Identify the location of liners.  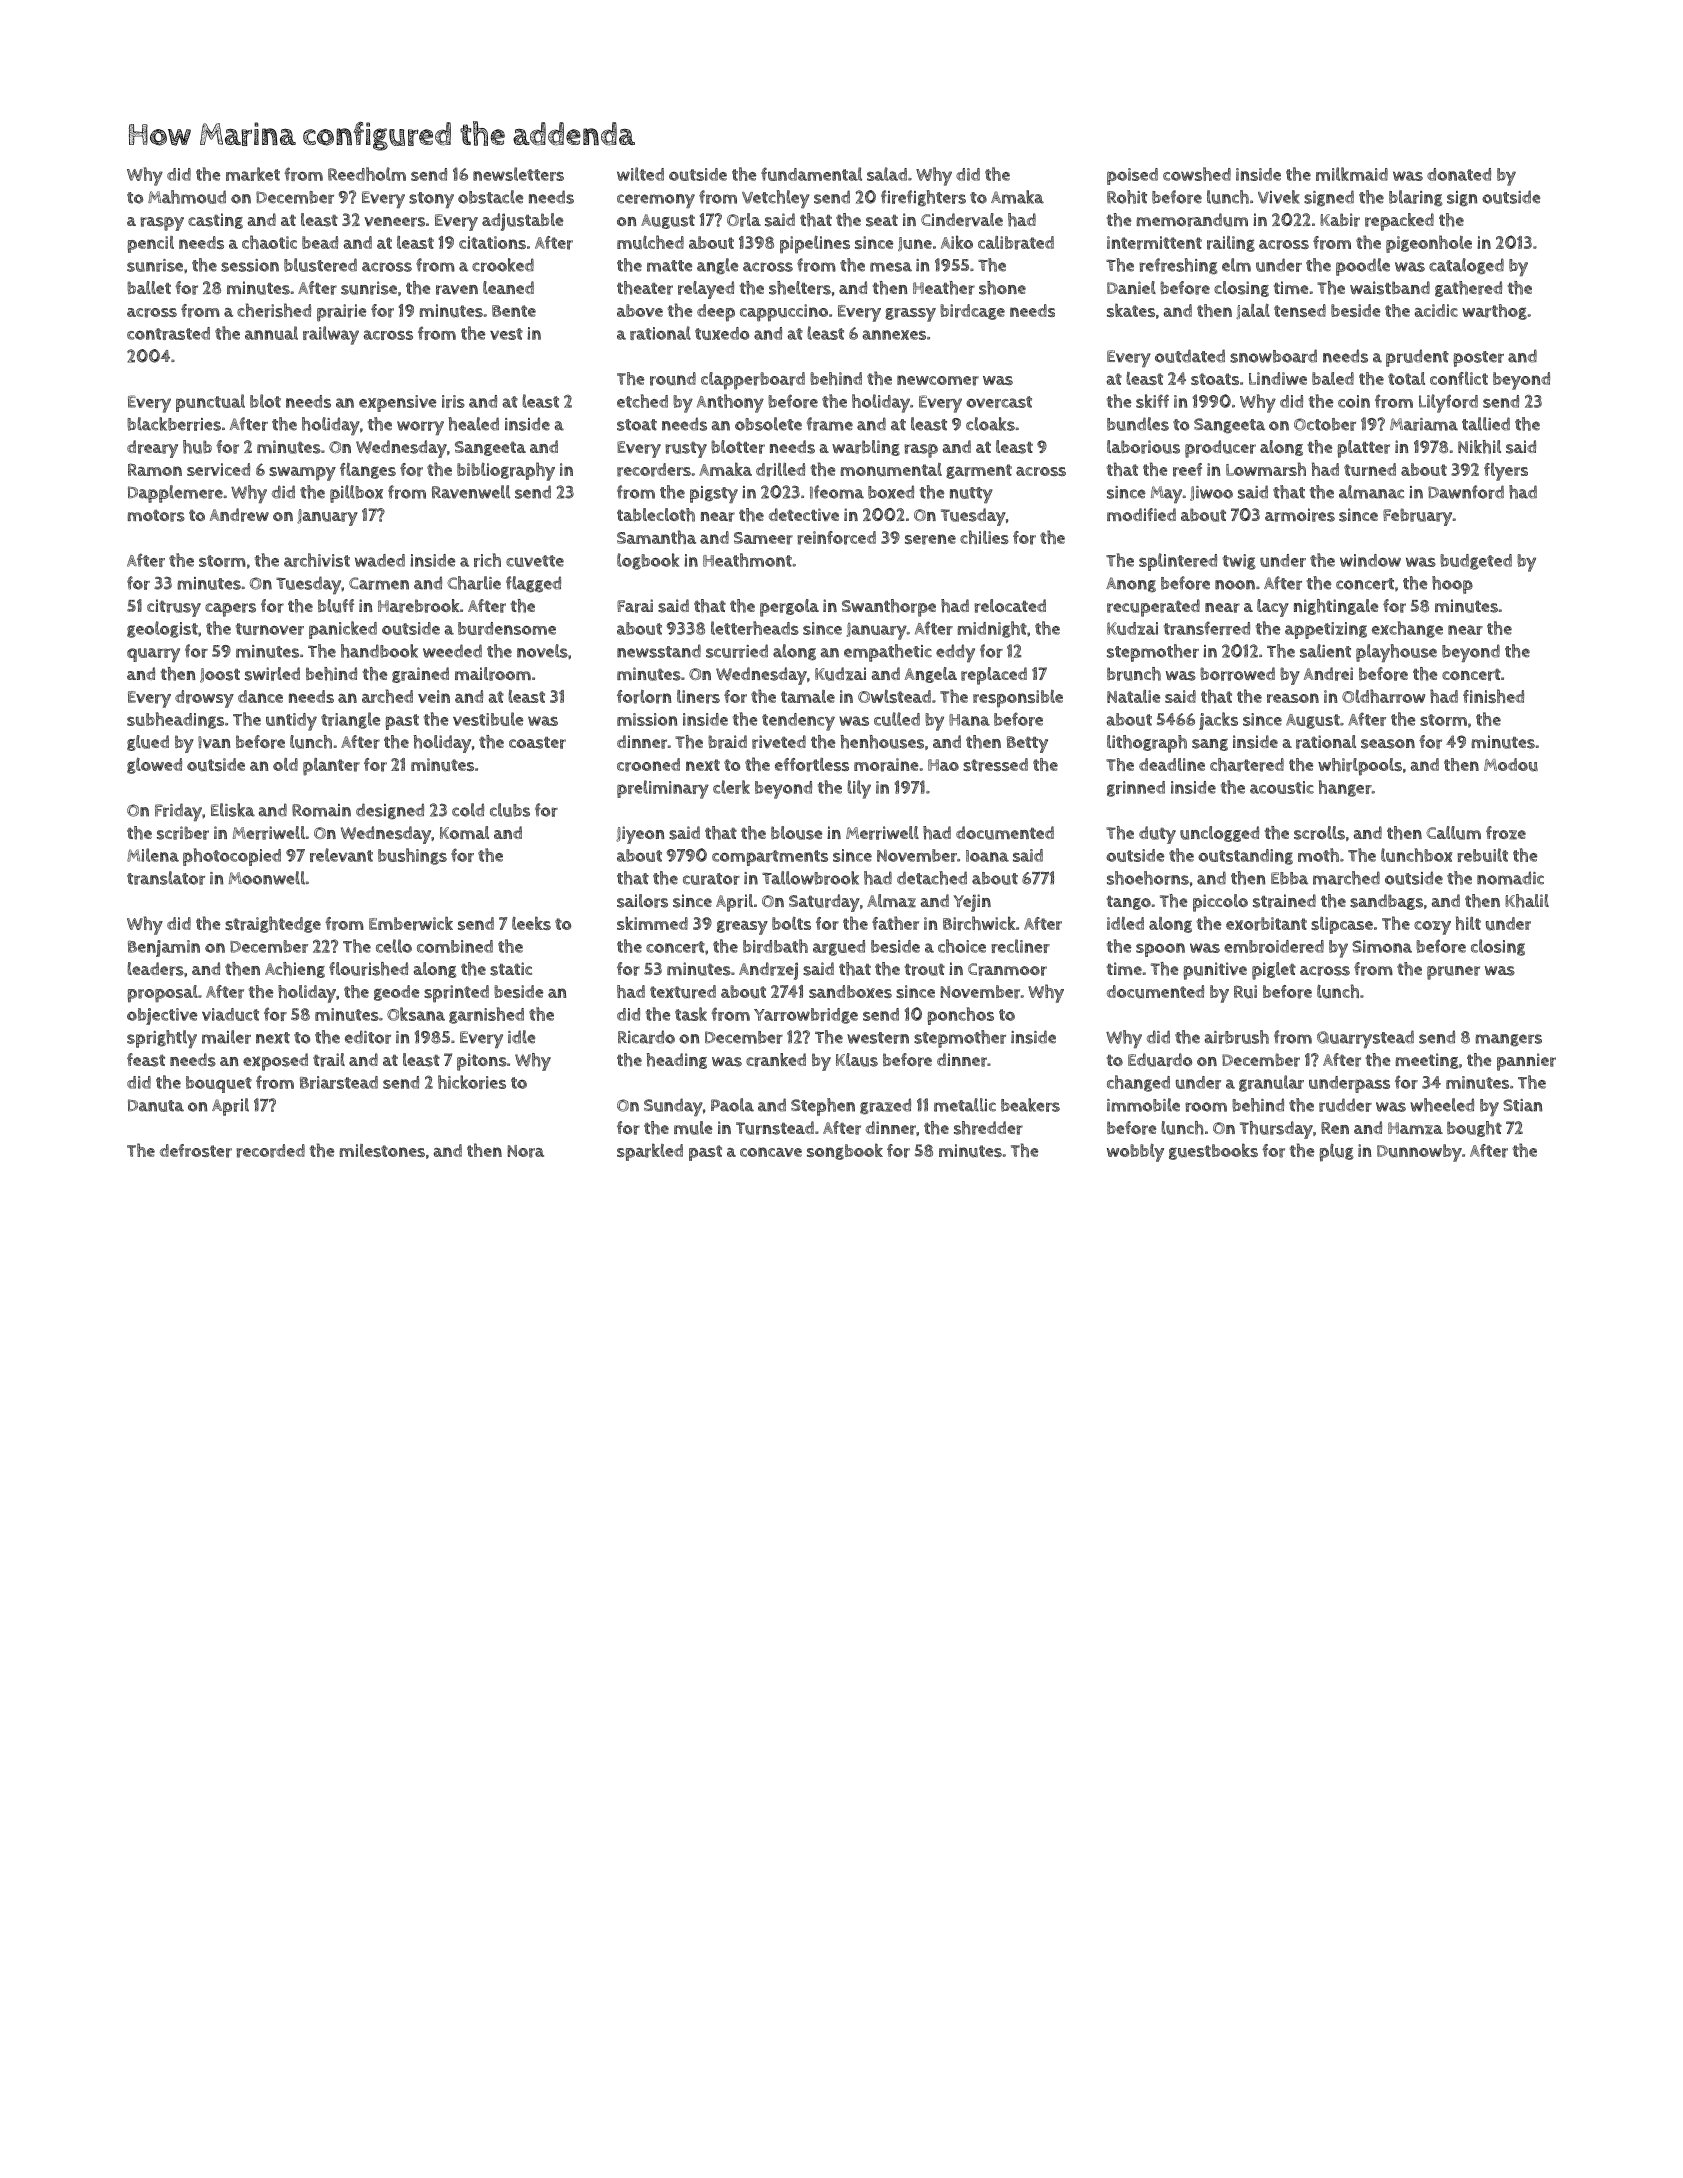
(698, 697).
